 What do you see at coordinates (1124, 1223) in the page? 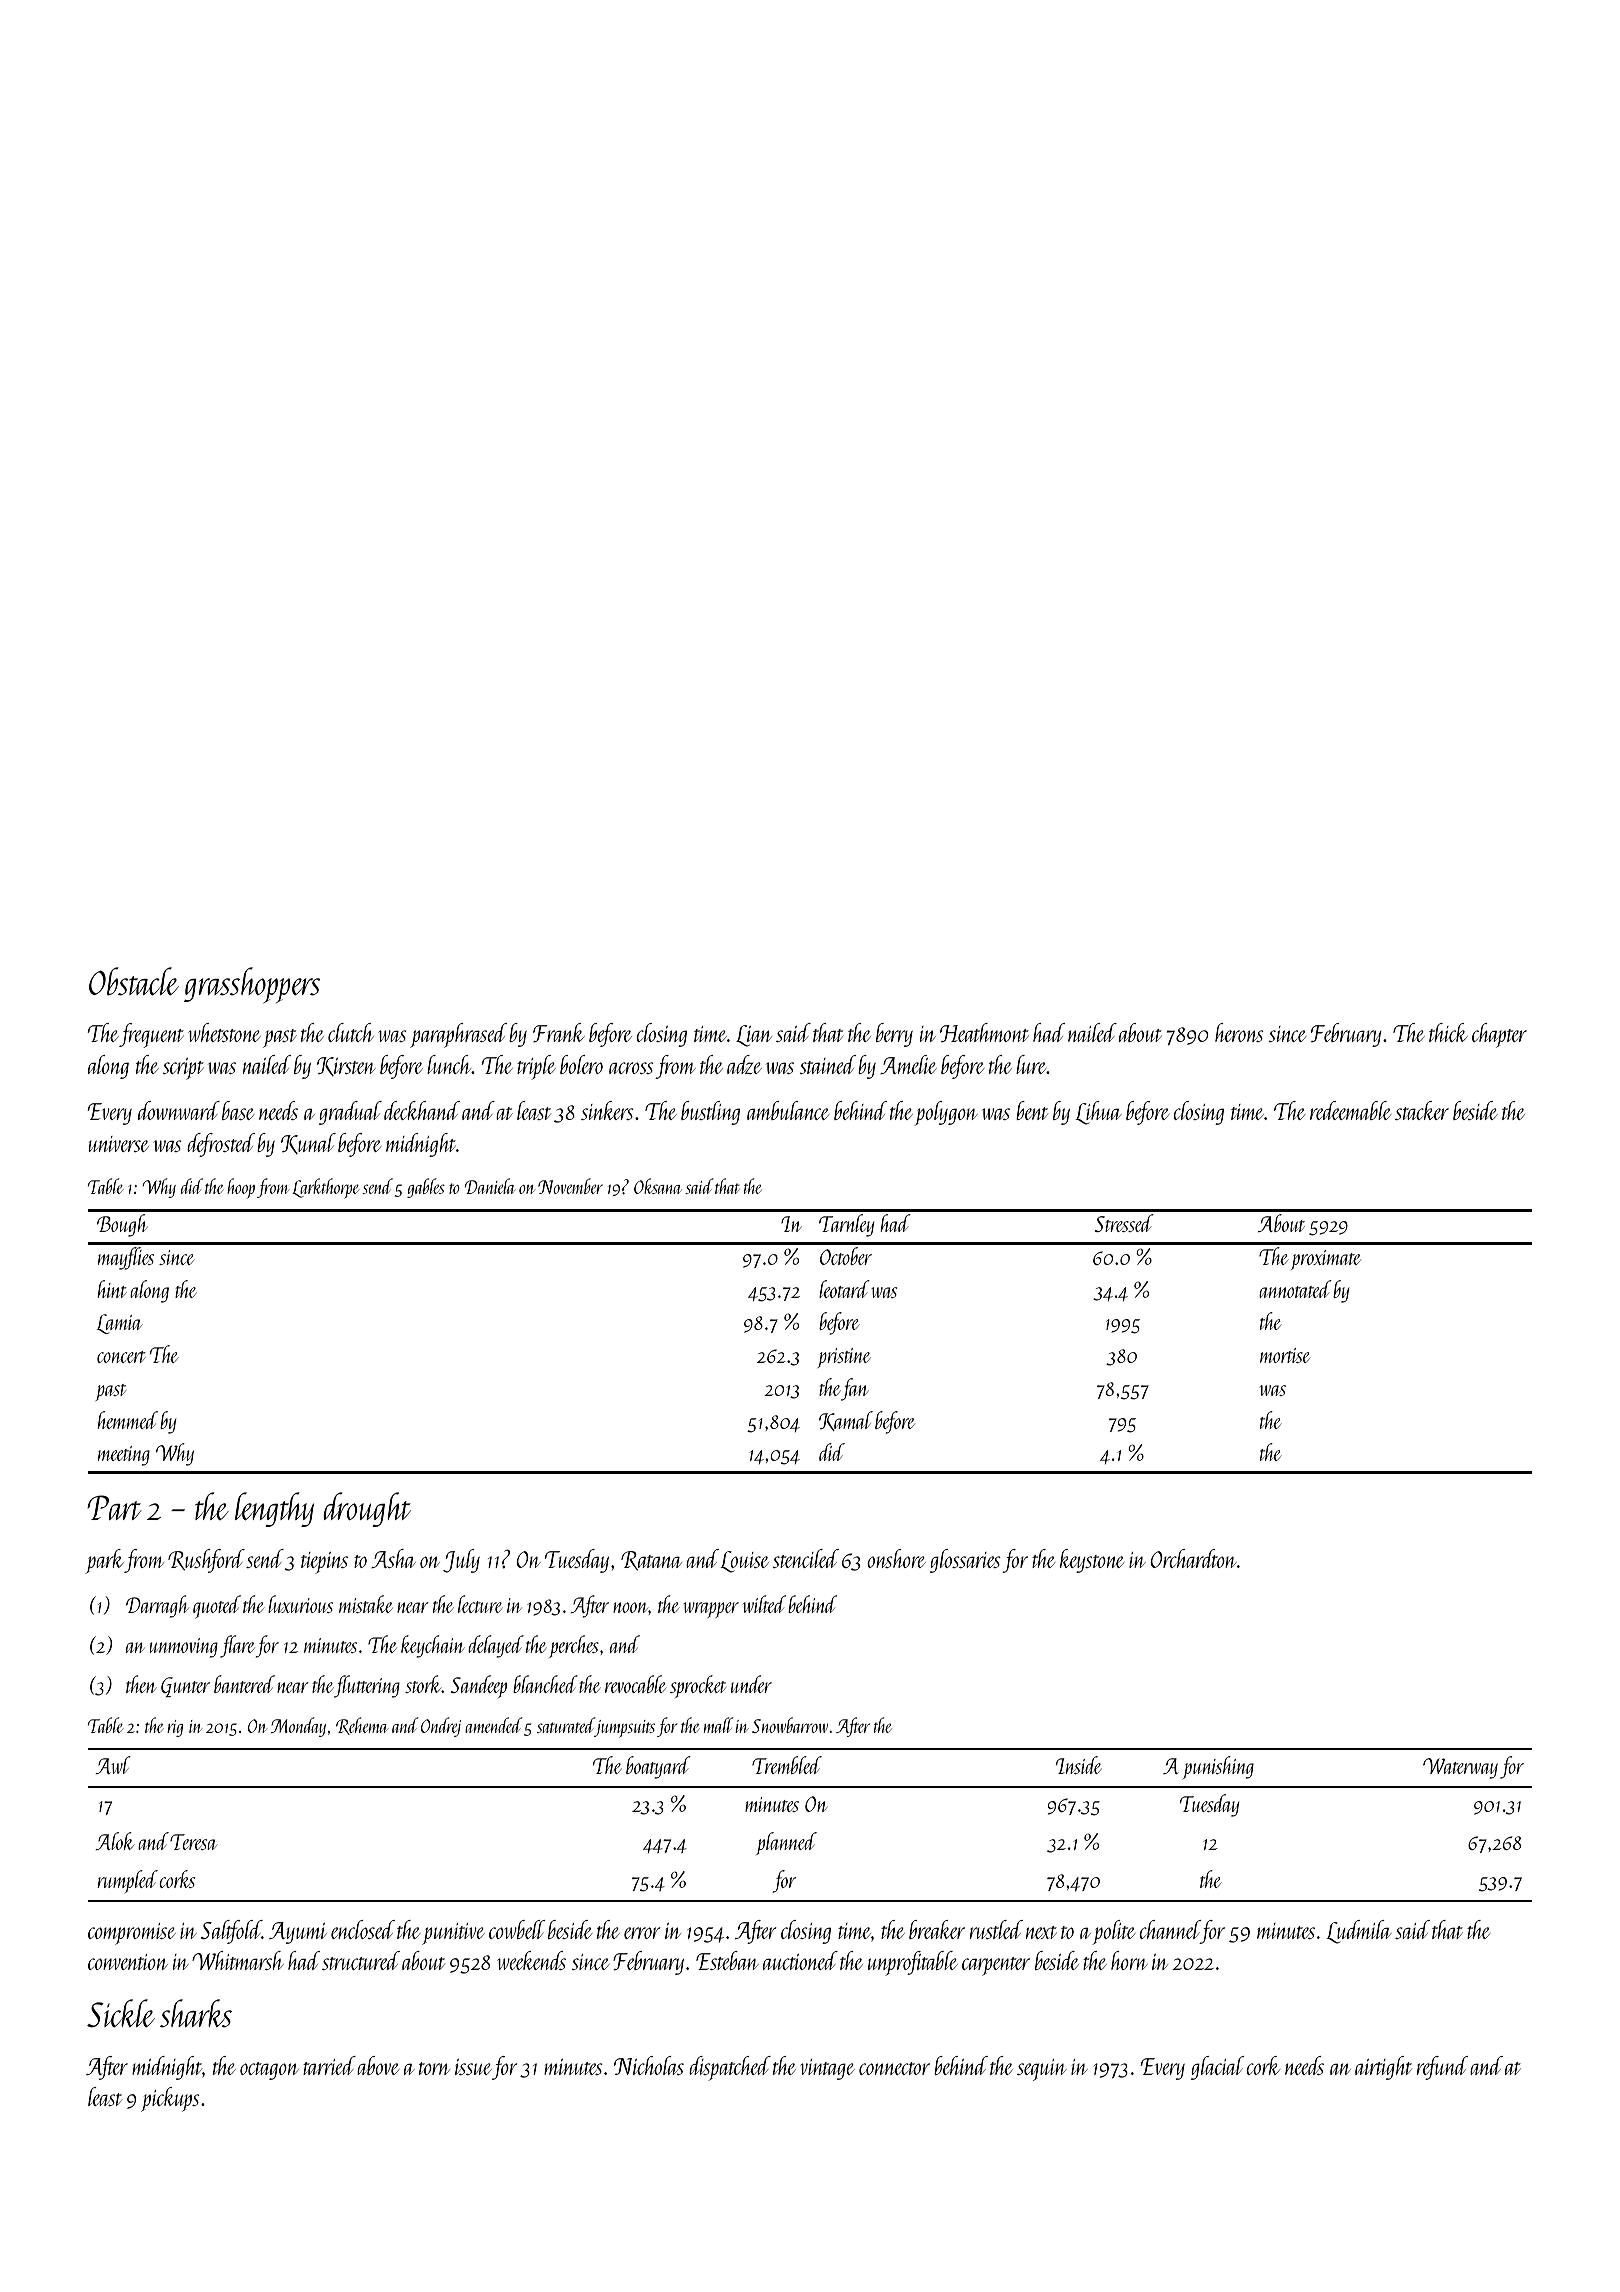
I see `Stressed` at bounding box center [1124, 1223].
